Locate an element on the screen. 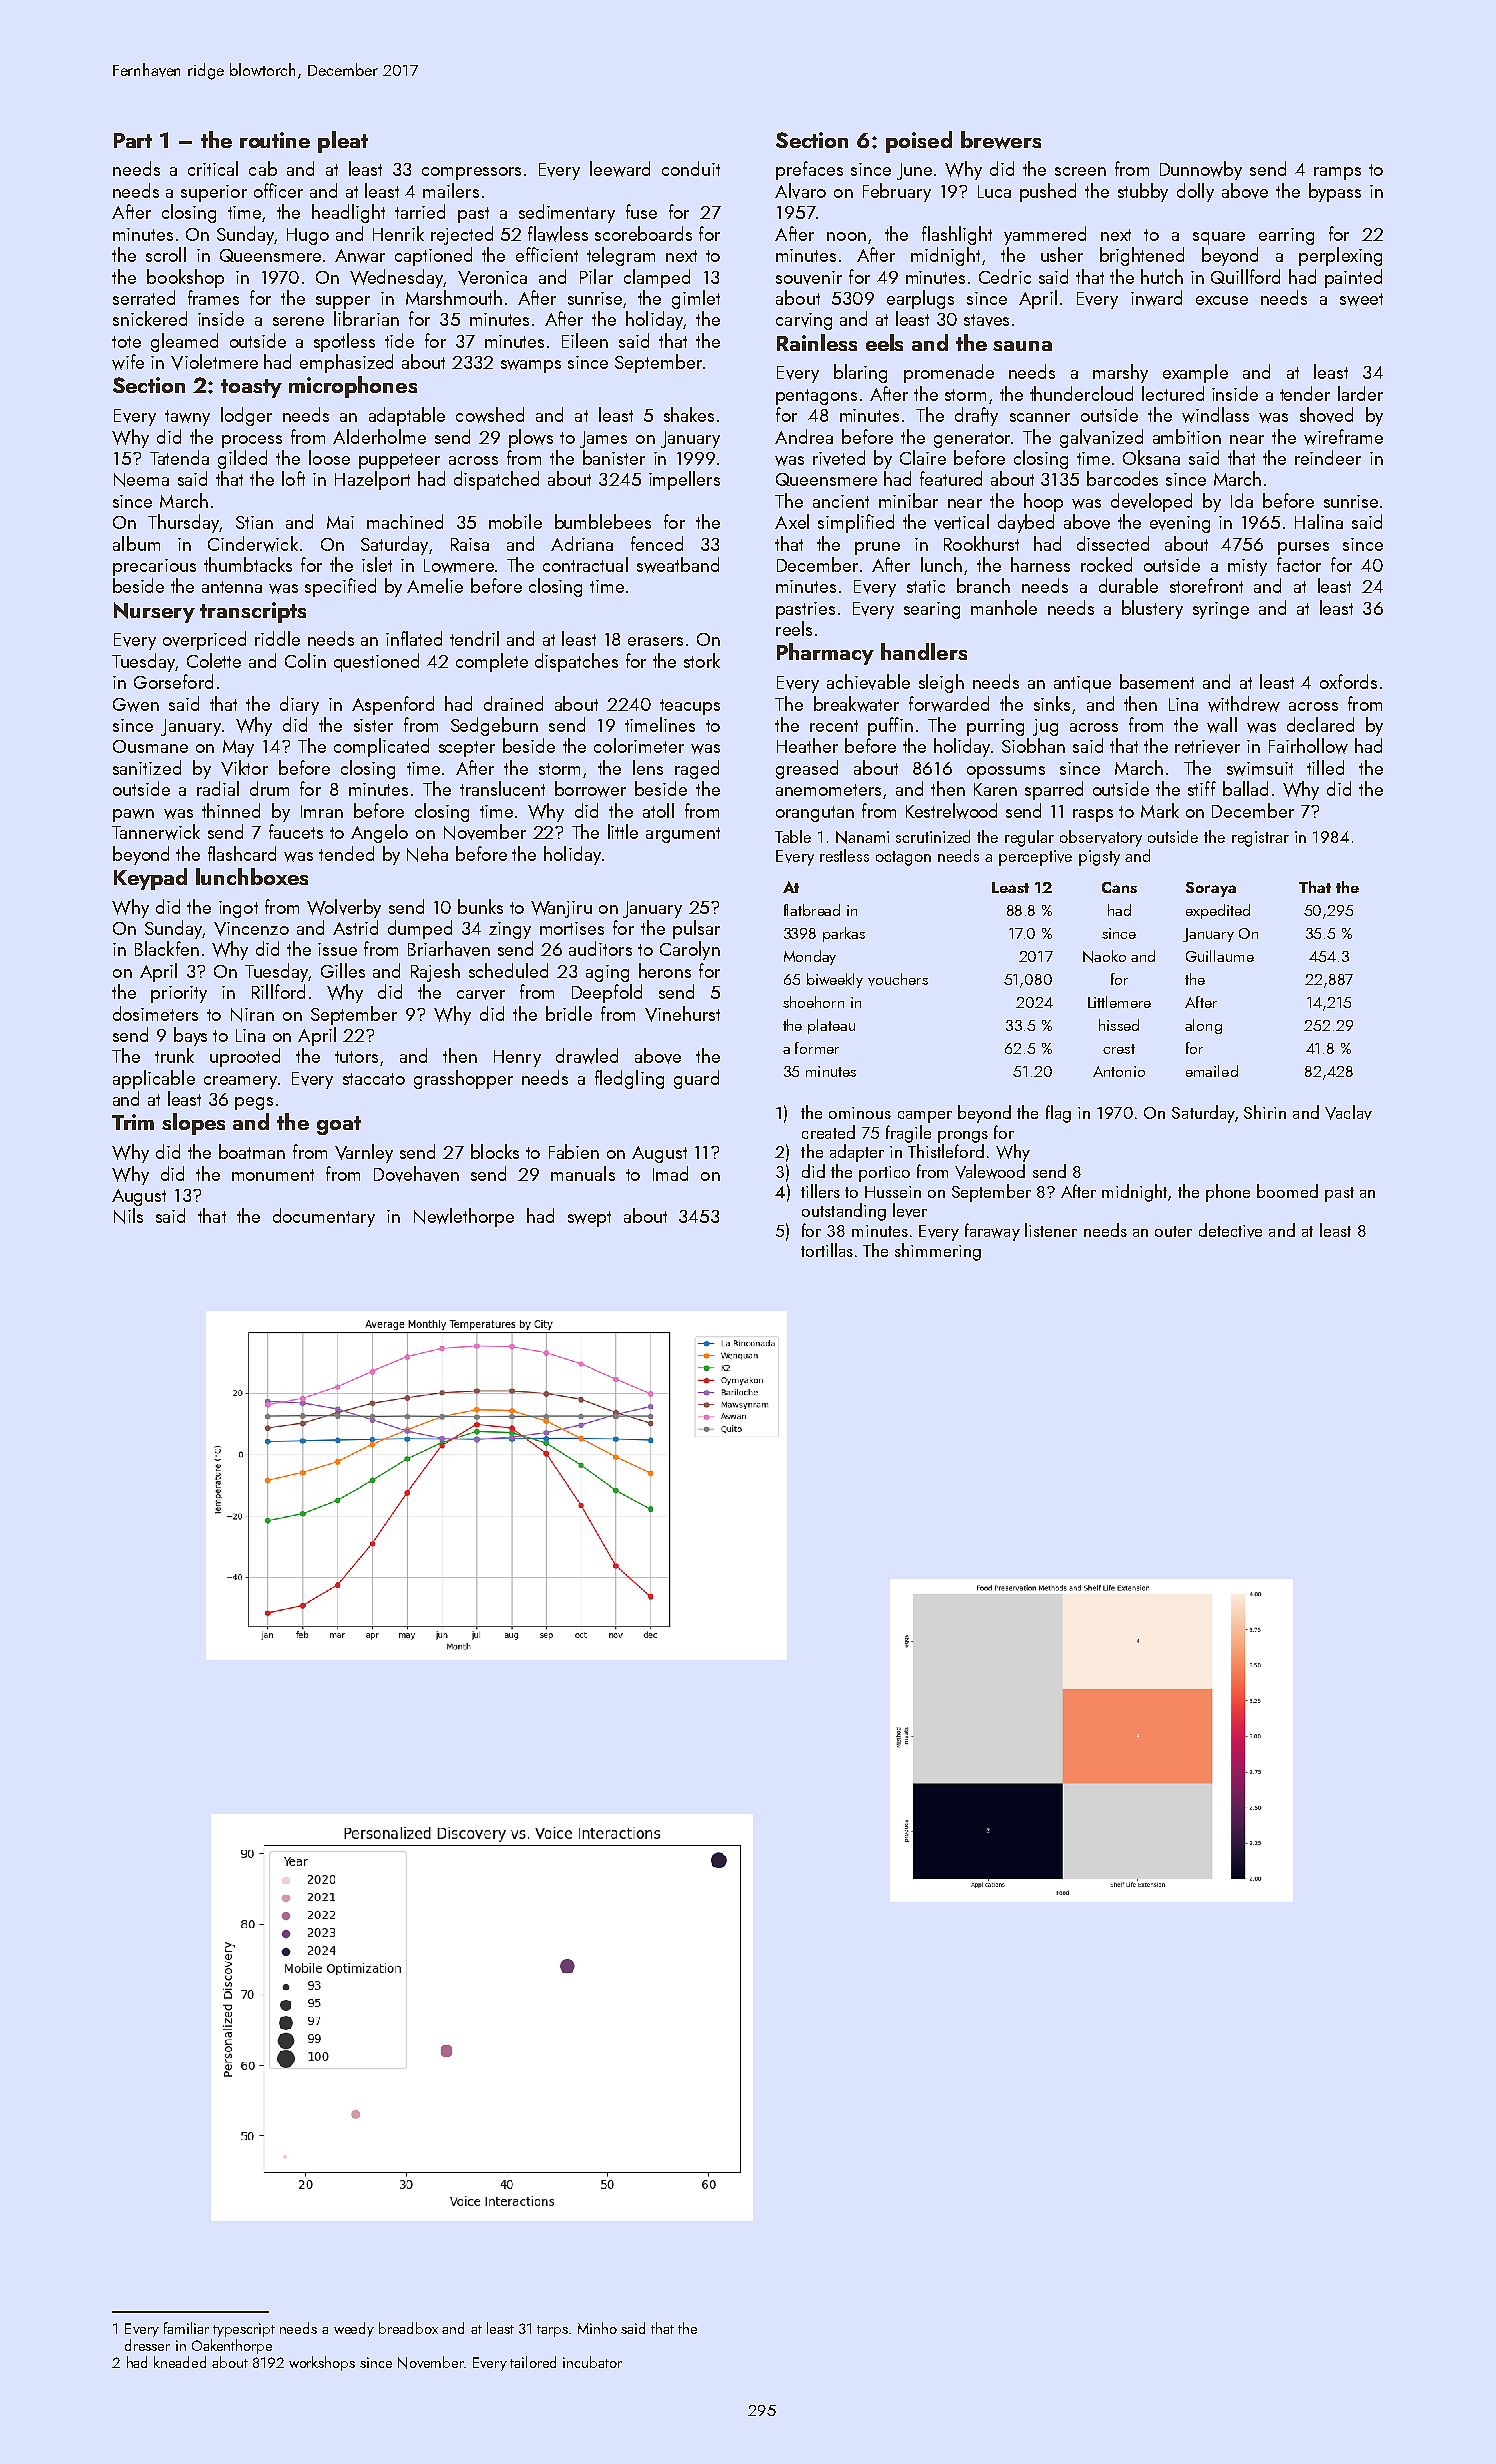 The height and width of the screenshot is (2464, 1496). kneaded is located at coordinates (180, 2362).
